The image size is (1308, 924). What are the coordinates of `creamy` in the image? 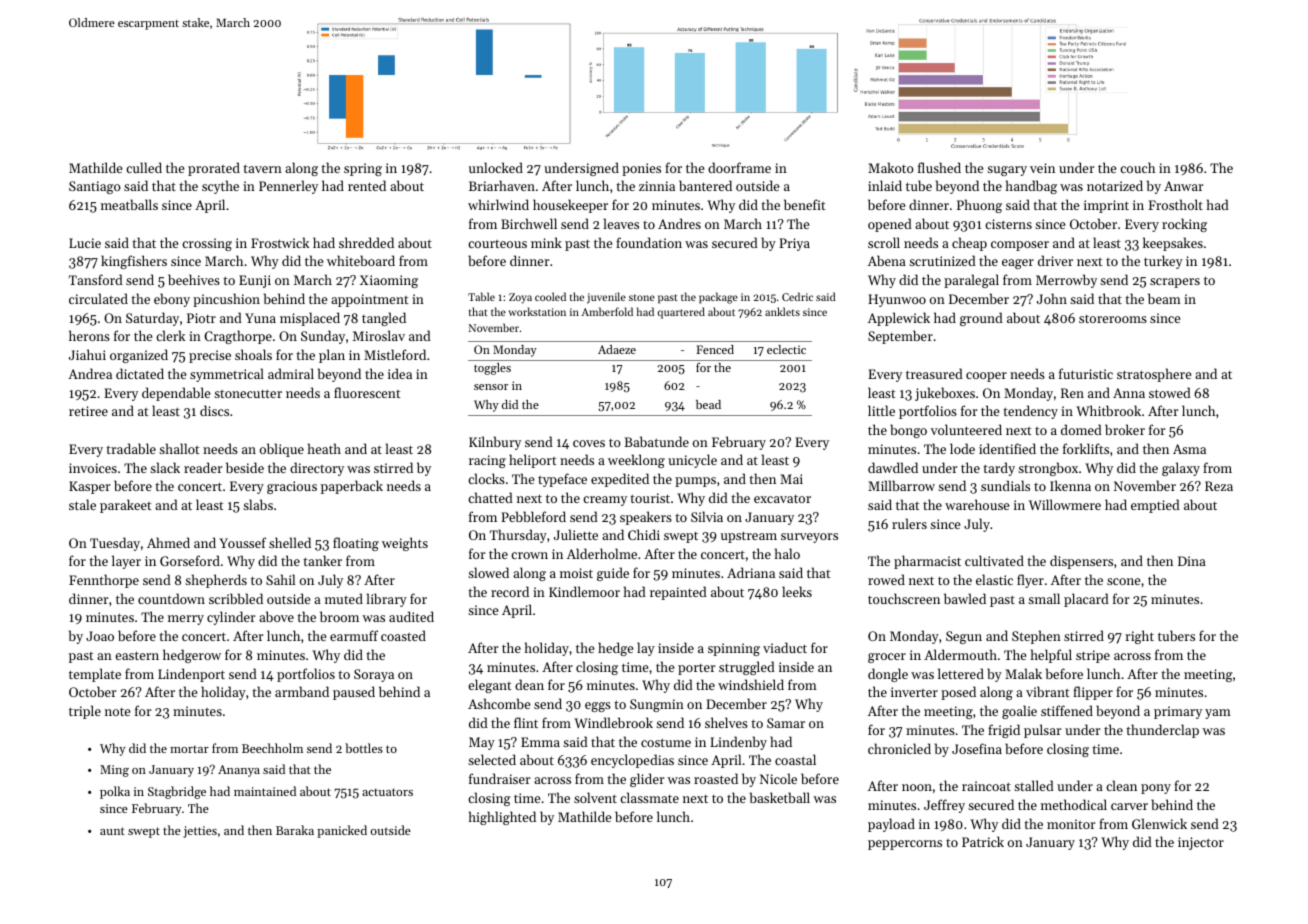 It's located at (605, 501).
